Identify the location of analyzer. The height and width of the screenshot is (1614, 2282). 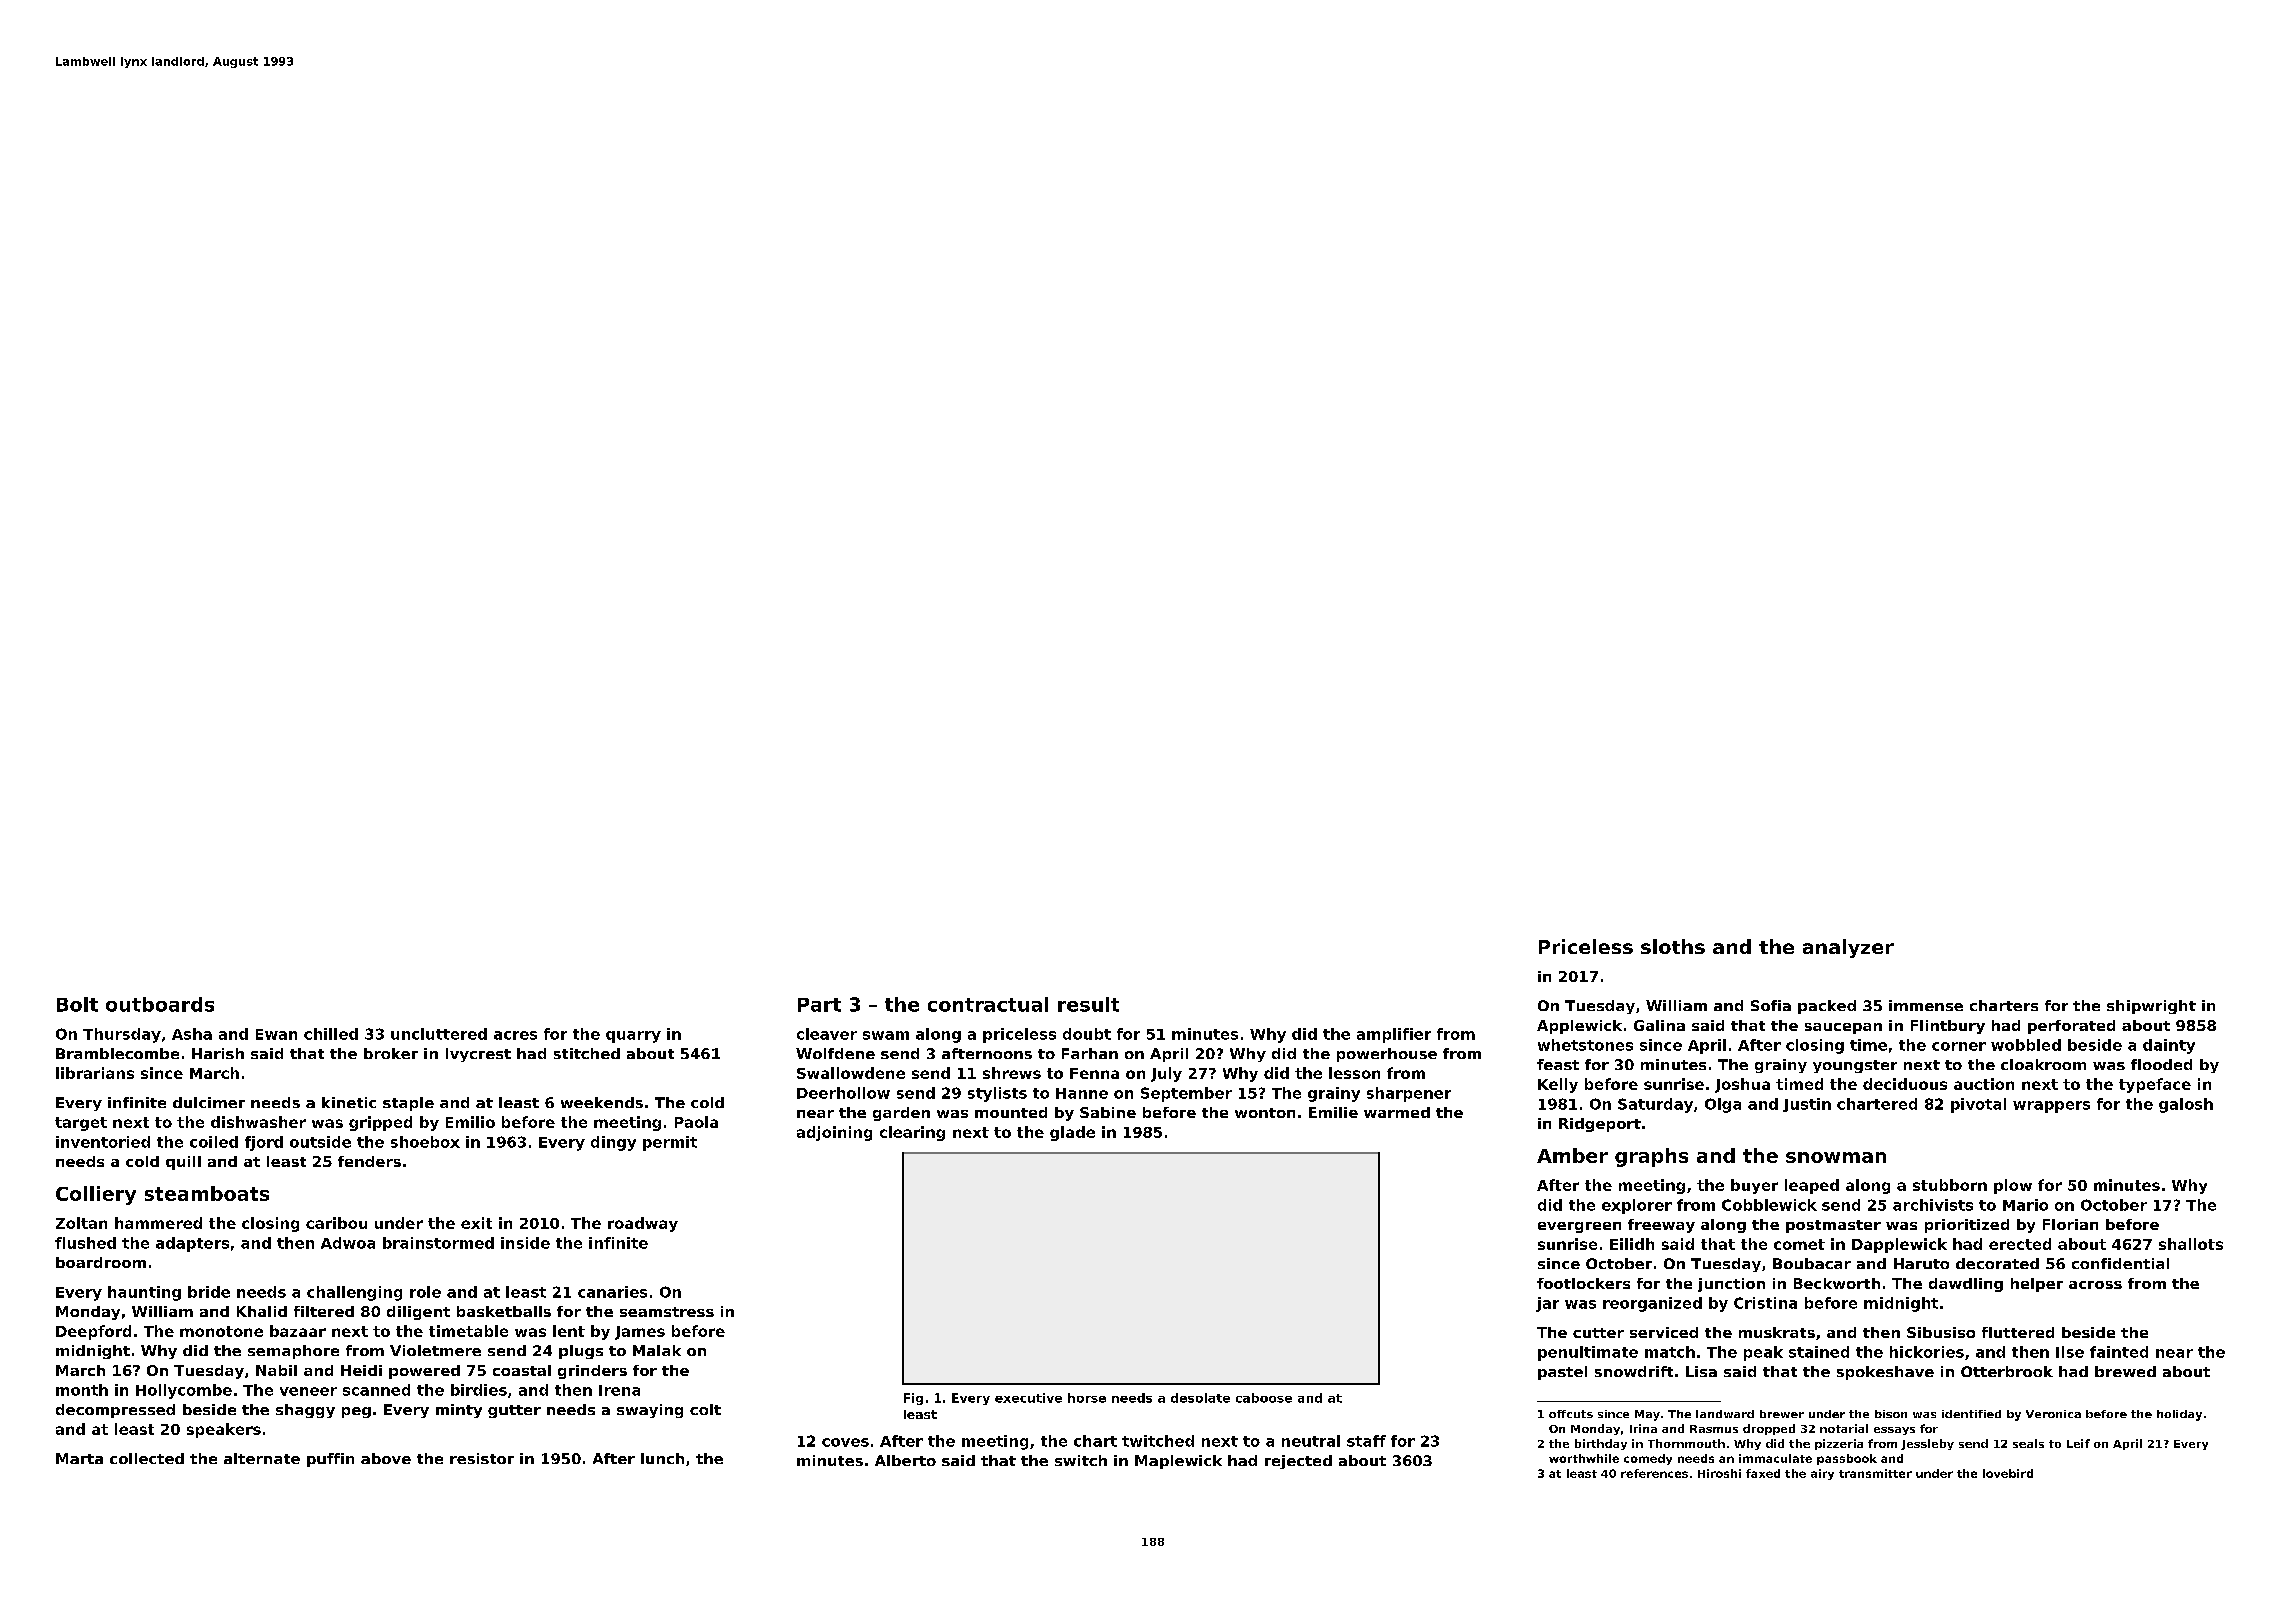
(1848, 948).
